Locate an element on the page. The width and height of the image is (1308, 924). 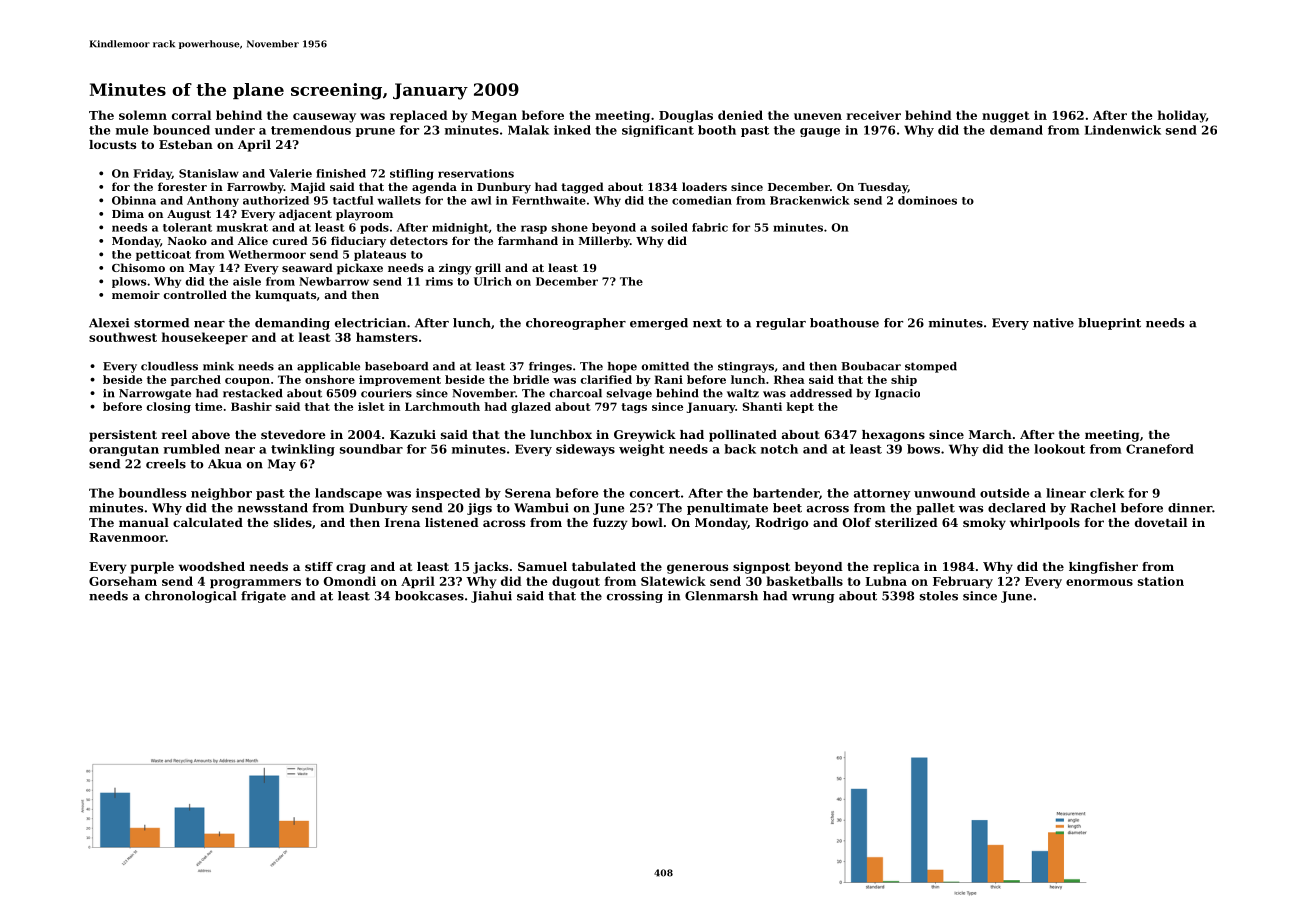
Craneford is located at coordinates (1160, 449).
